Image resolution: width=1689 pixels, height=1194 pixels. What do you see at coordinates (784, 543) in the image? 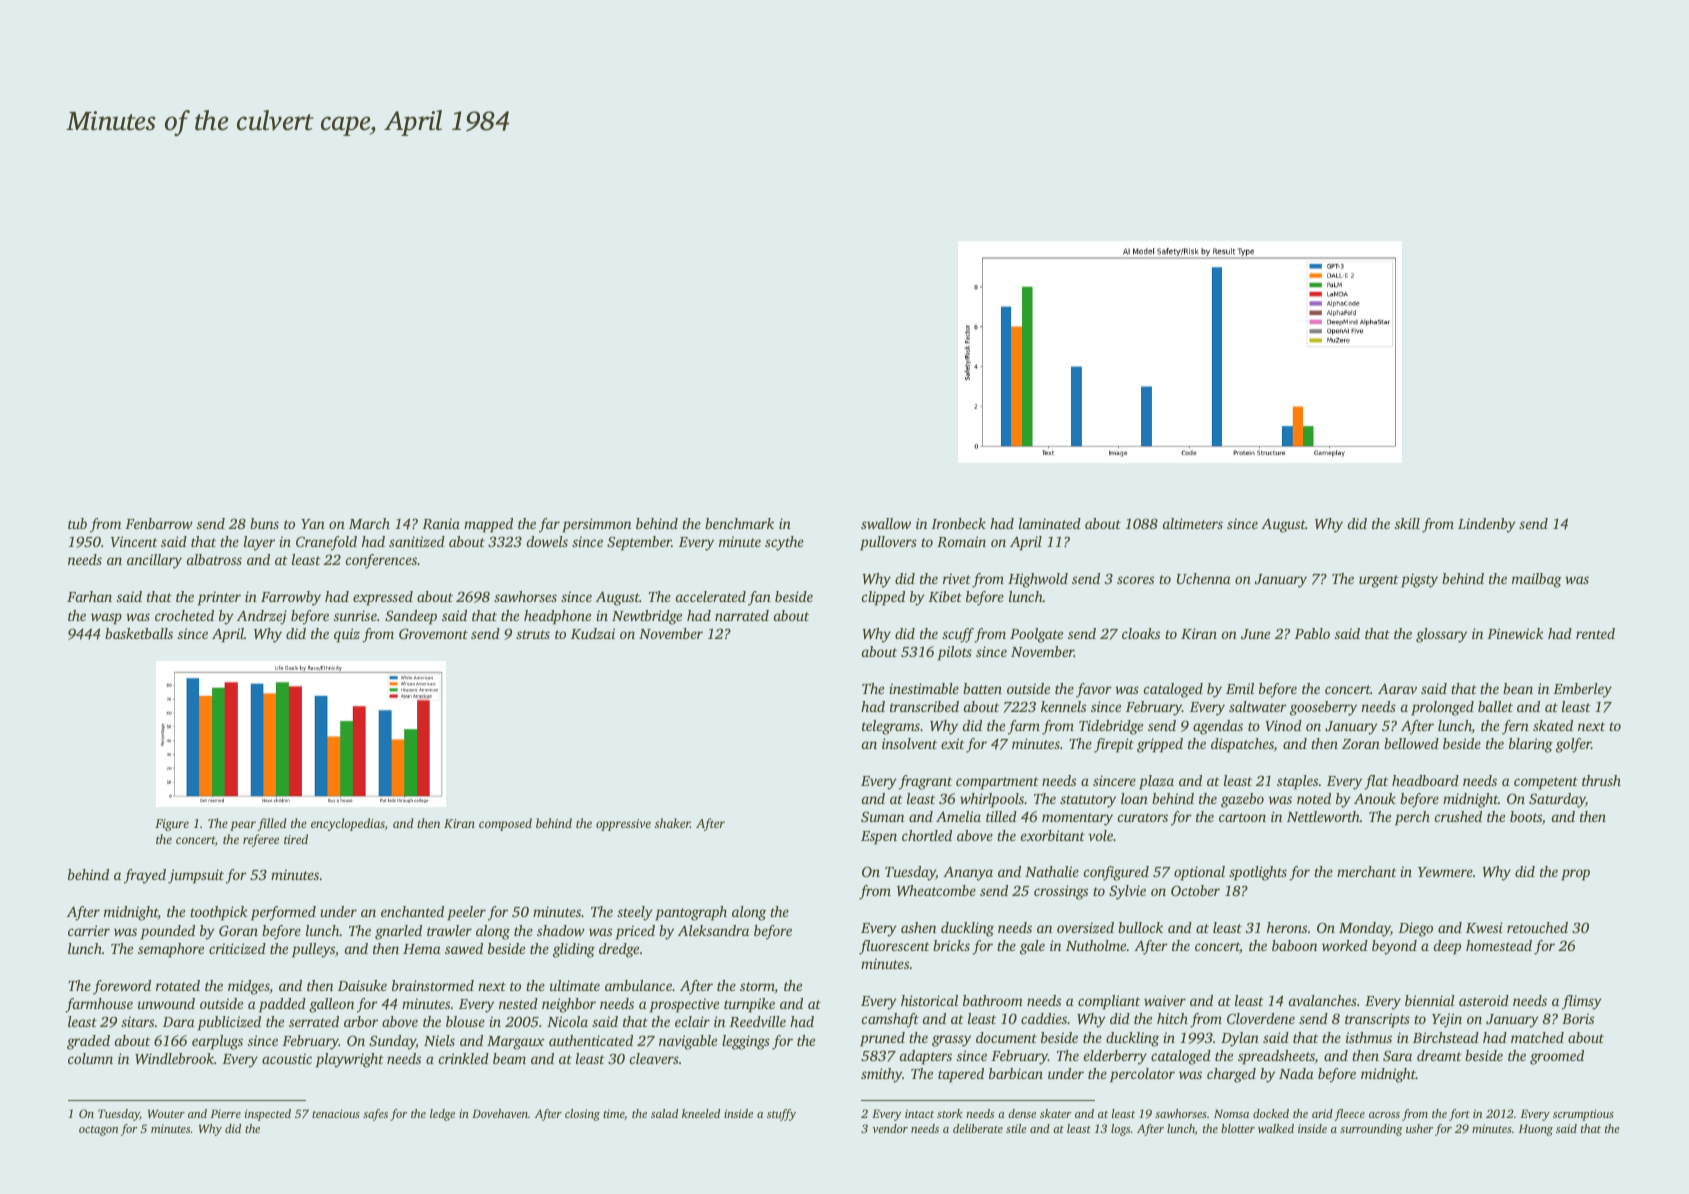
I see `scythe` at bounding box center [784, 543].
